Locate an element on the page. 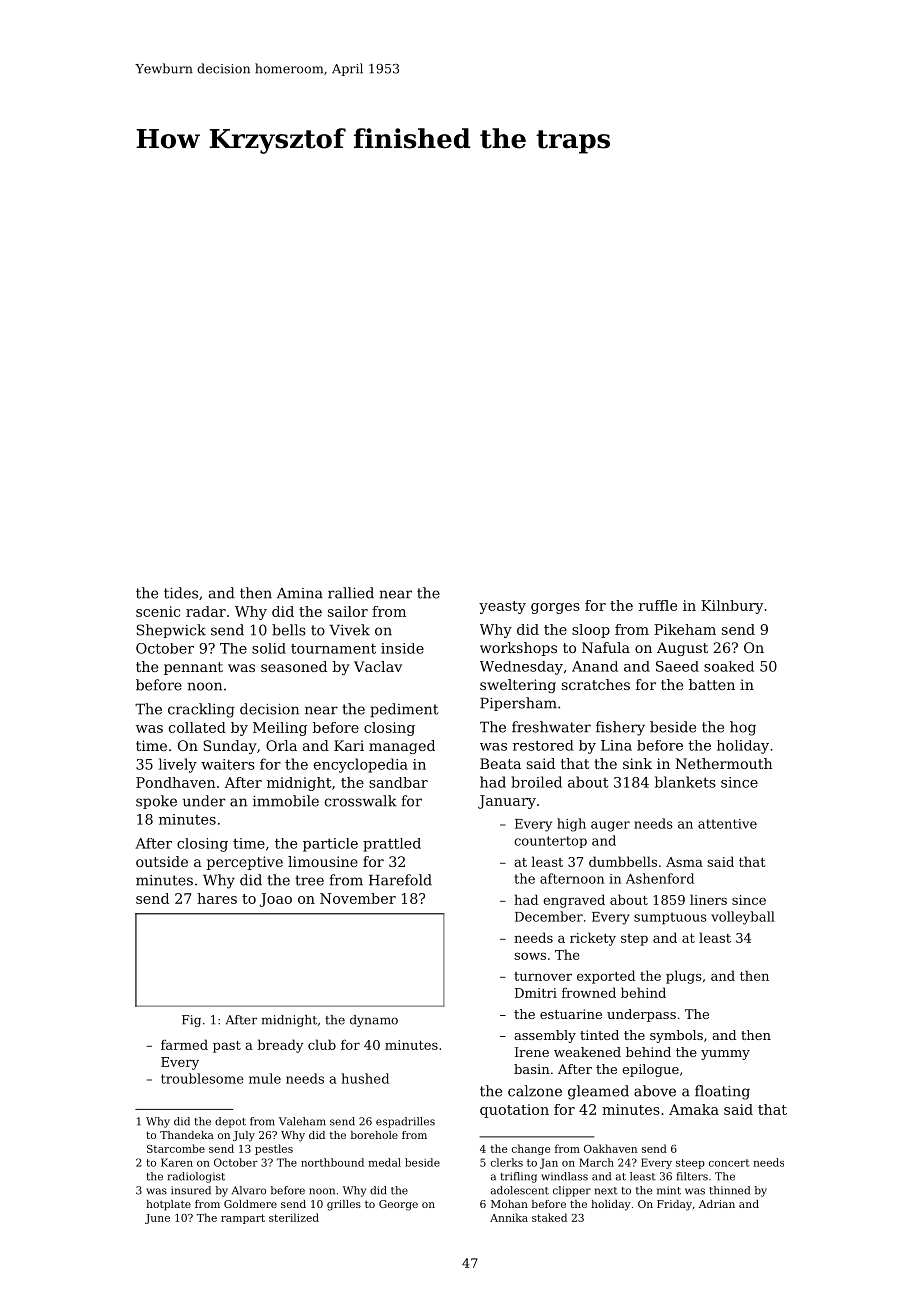 The height and width of the document is (1314, 924). attentive is located at coordinates (727, 824).
